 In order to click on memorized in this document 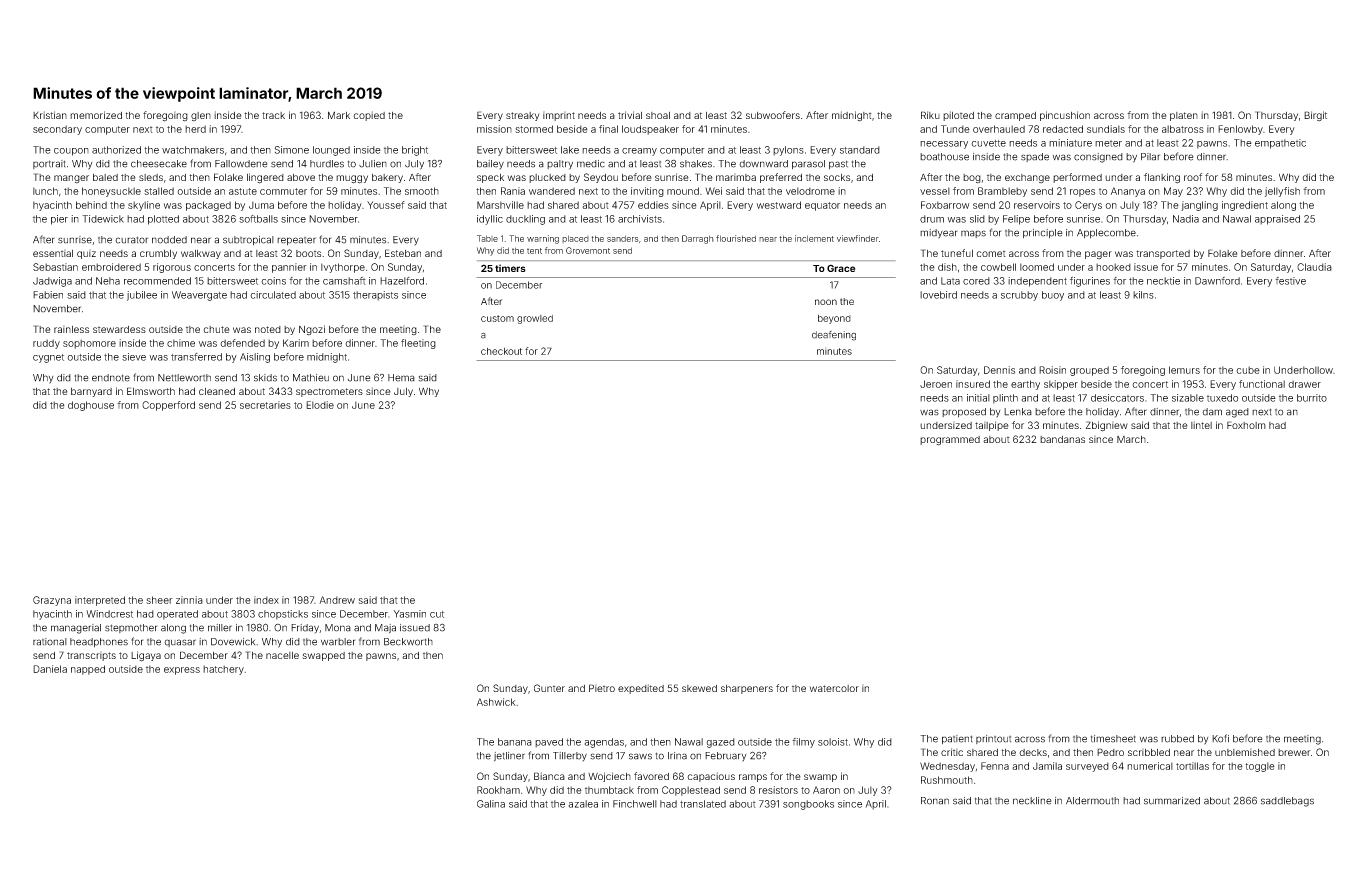, I will do `click(96, 115)`.
